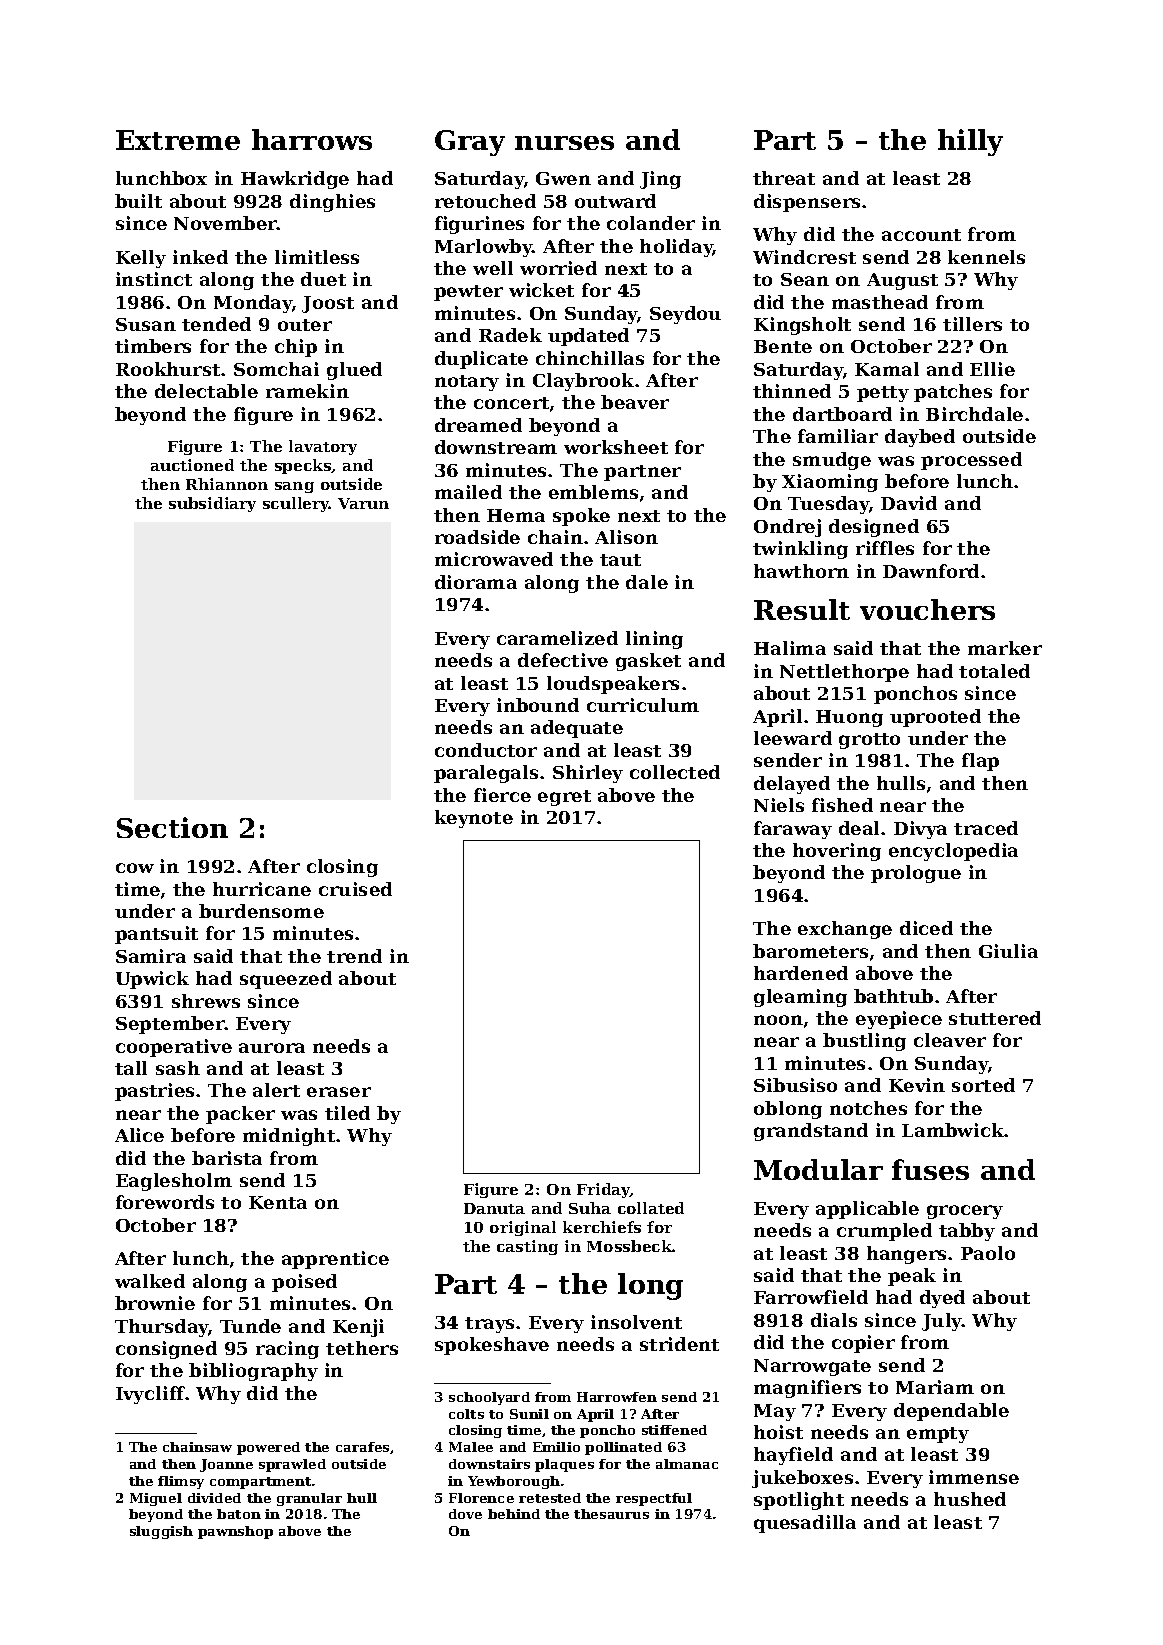 This document has height=1645, width=1163. I want to click on collected, so click(675, 772).
